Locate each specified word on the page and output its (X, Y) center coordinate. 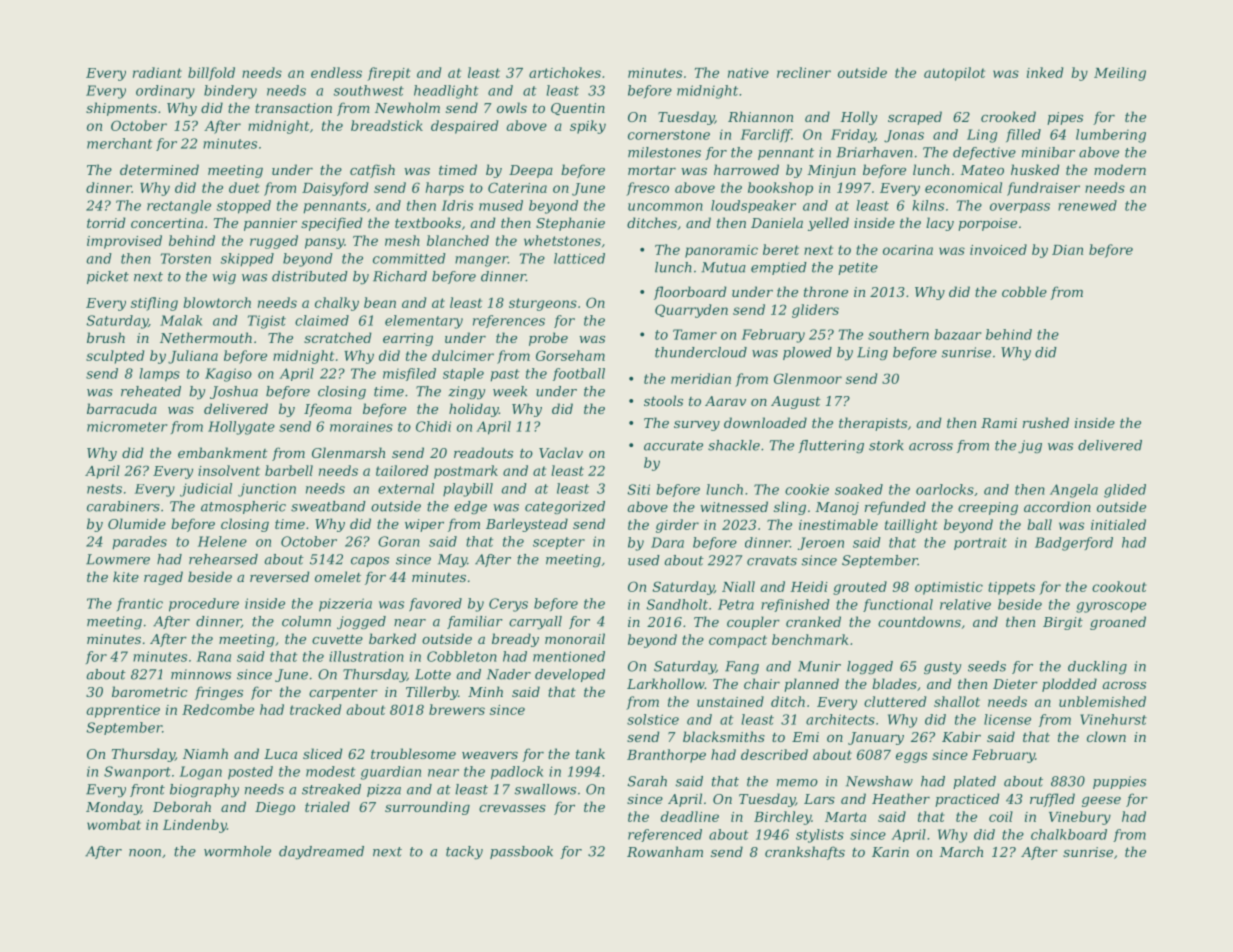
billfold (211, 74)
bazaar (958, 334)
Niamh (205, 753)
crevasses (512, 808)
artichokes (565, 72)
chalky (337, 304)
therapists (873, 424)
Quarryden (691, 311)
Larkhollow (666, 683)
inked (1045, 72)
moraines (361, 426)
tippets (1011, 588)
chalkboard (1069, 834)
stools (663, 400)
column (306, 621)
